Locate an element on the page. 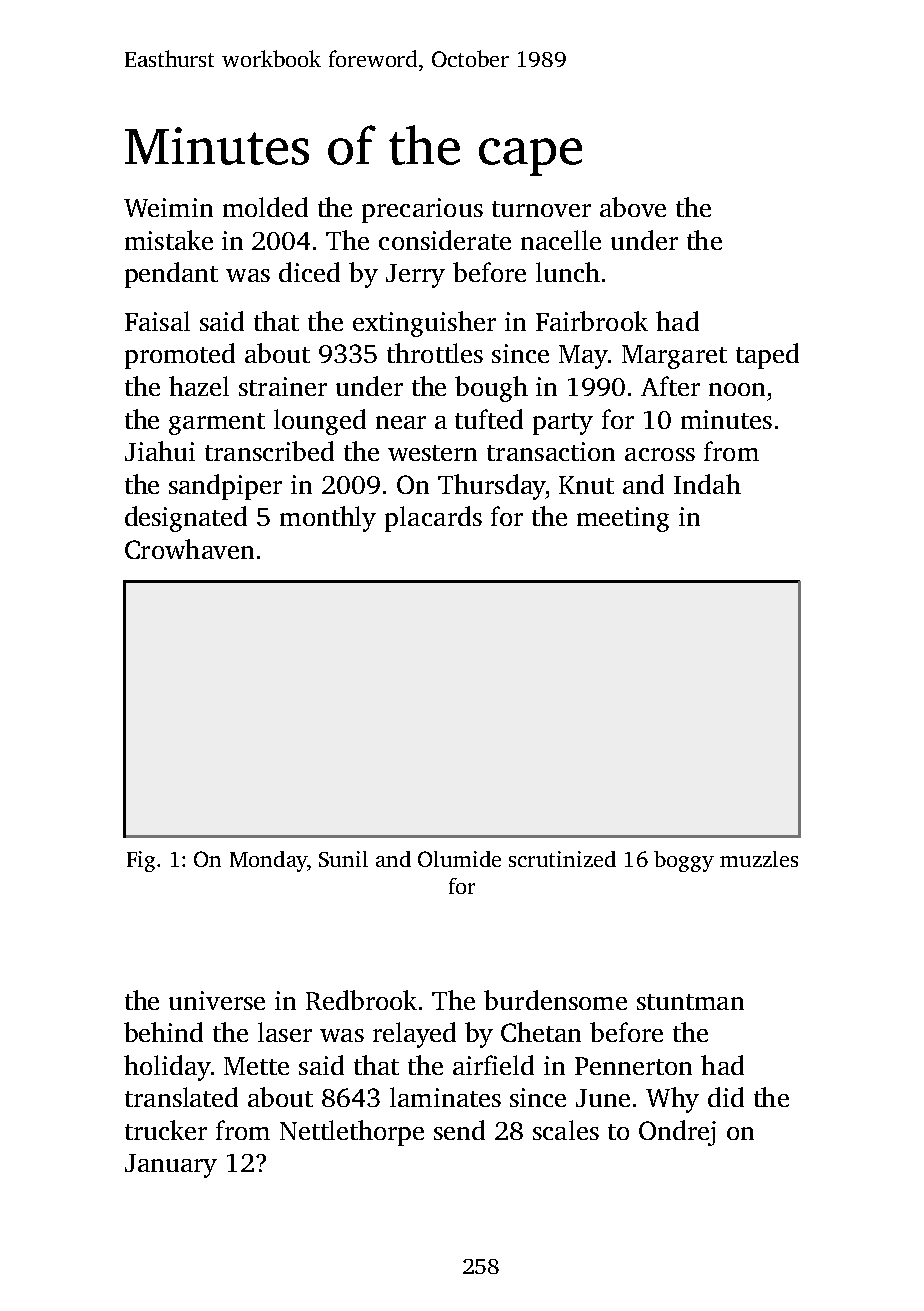 Image resolution: width=924 pixels, height=1311 pixels. boggy is located at coordinates (684, 861).
